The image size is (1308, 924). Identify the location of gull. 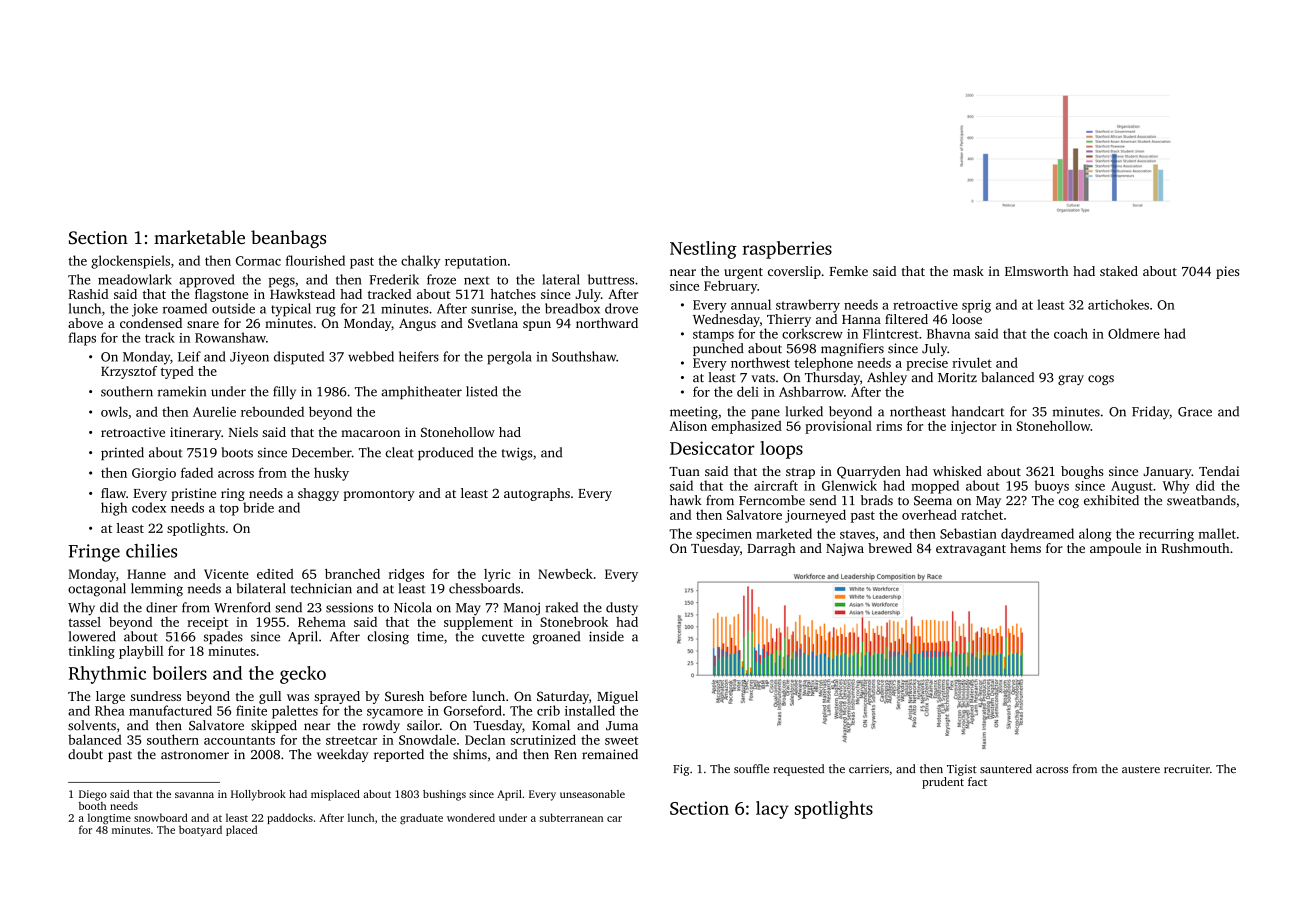
(270, 697).
